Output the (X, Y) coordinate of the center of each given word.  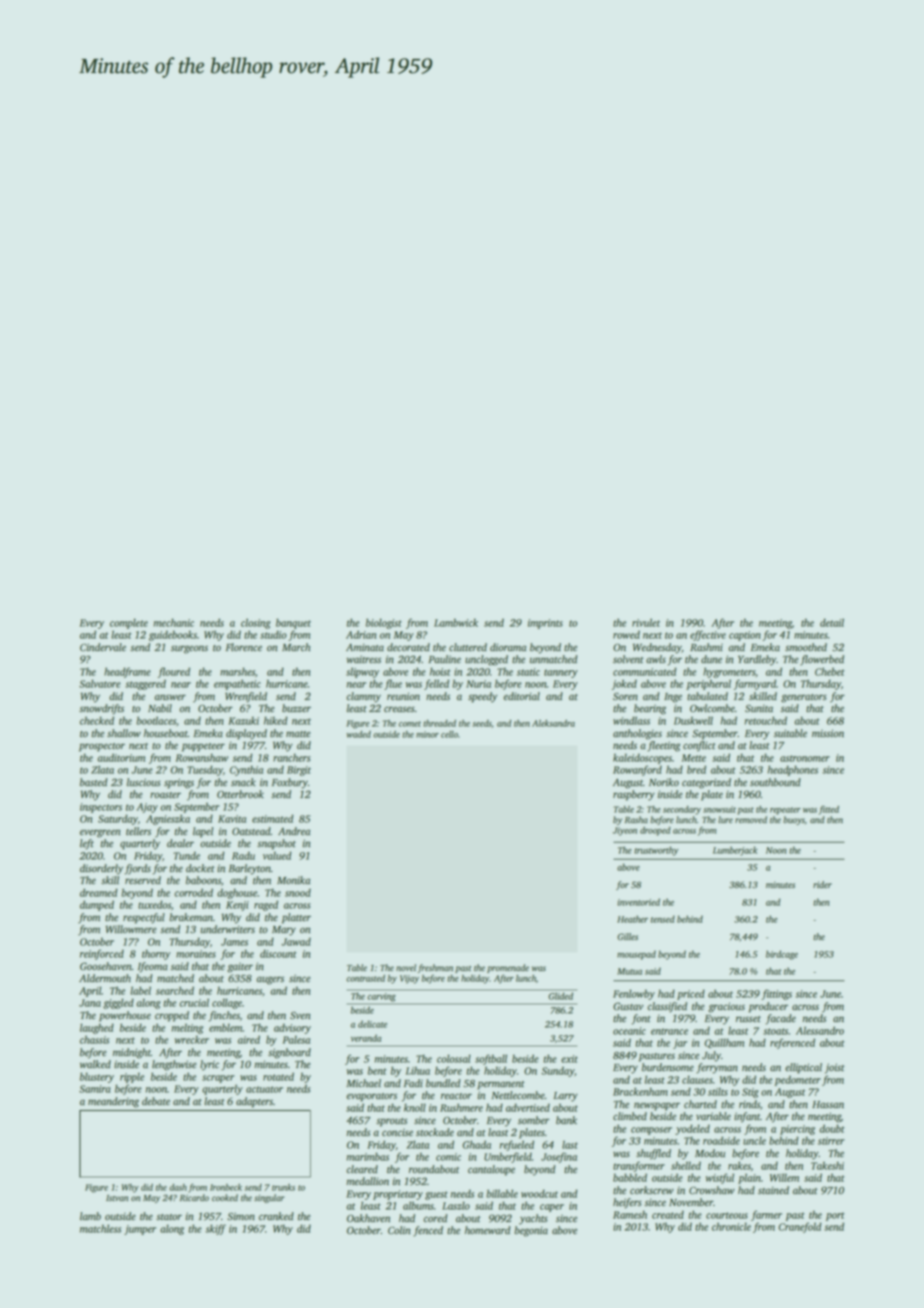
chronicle (731, 1226)
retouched (766, 720)
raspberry (634, 795)
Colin (399, 1230)
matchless (100, 1228)
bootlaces (156, 720)
